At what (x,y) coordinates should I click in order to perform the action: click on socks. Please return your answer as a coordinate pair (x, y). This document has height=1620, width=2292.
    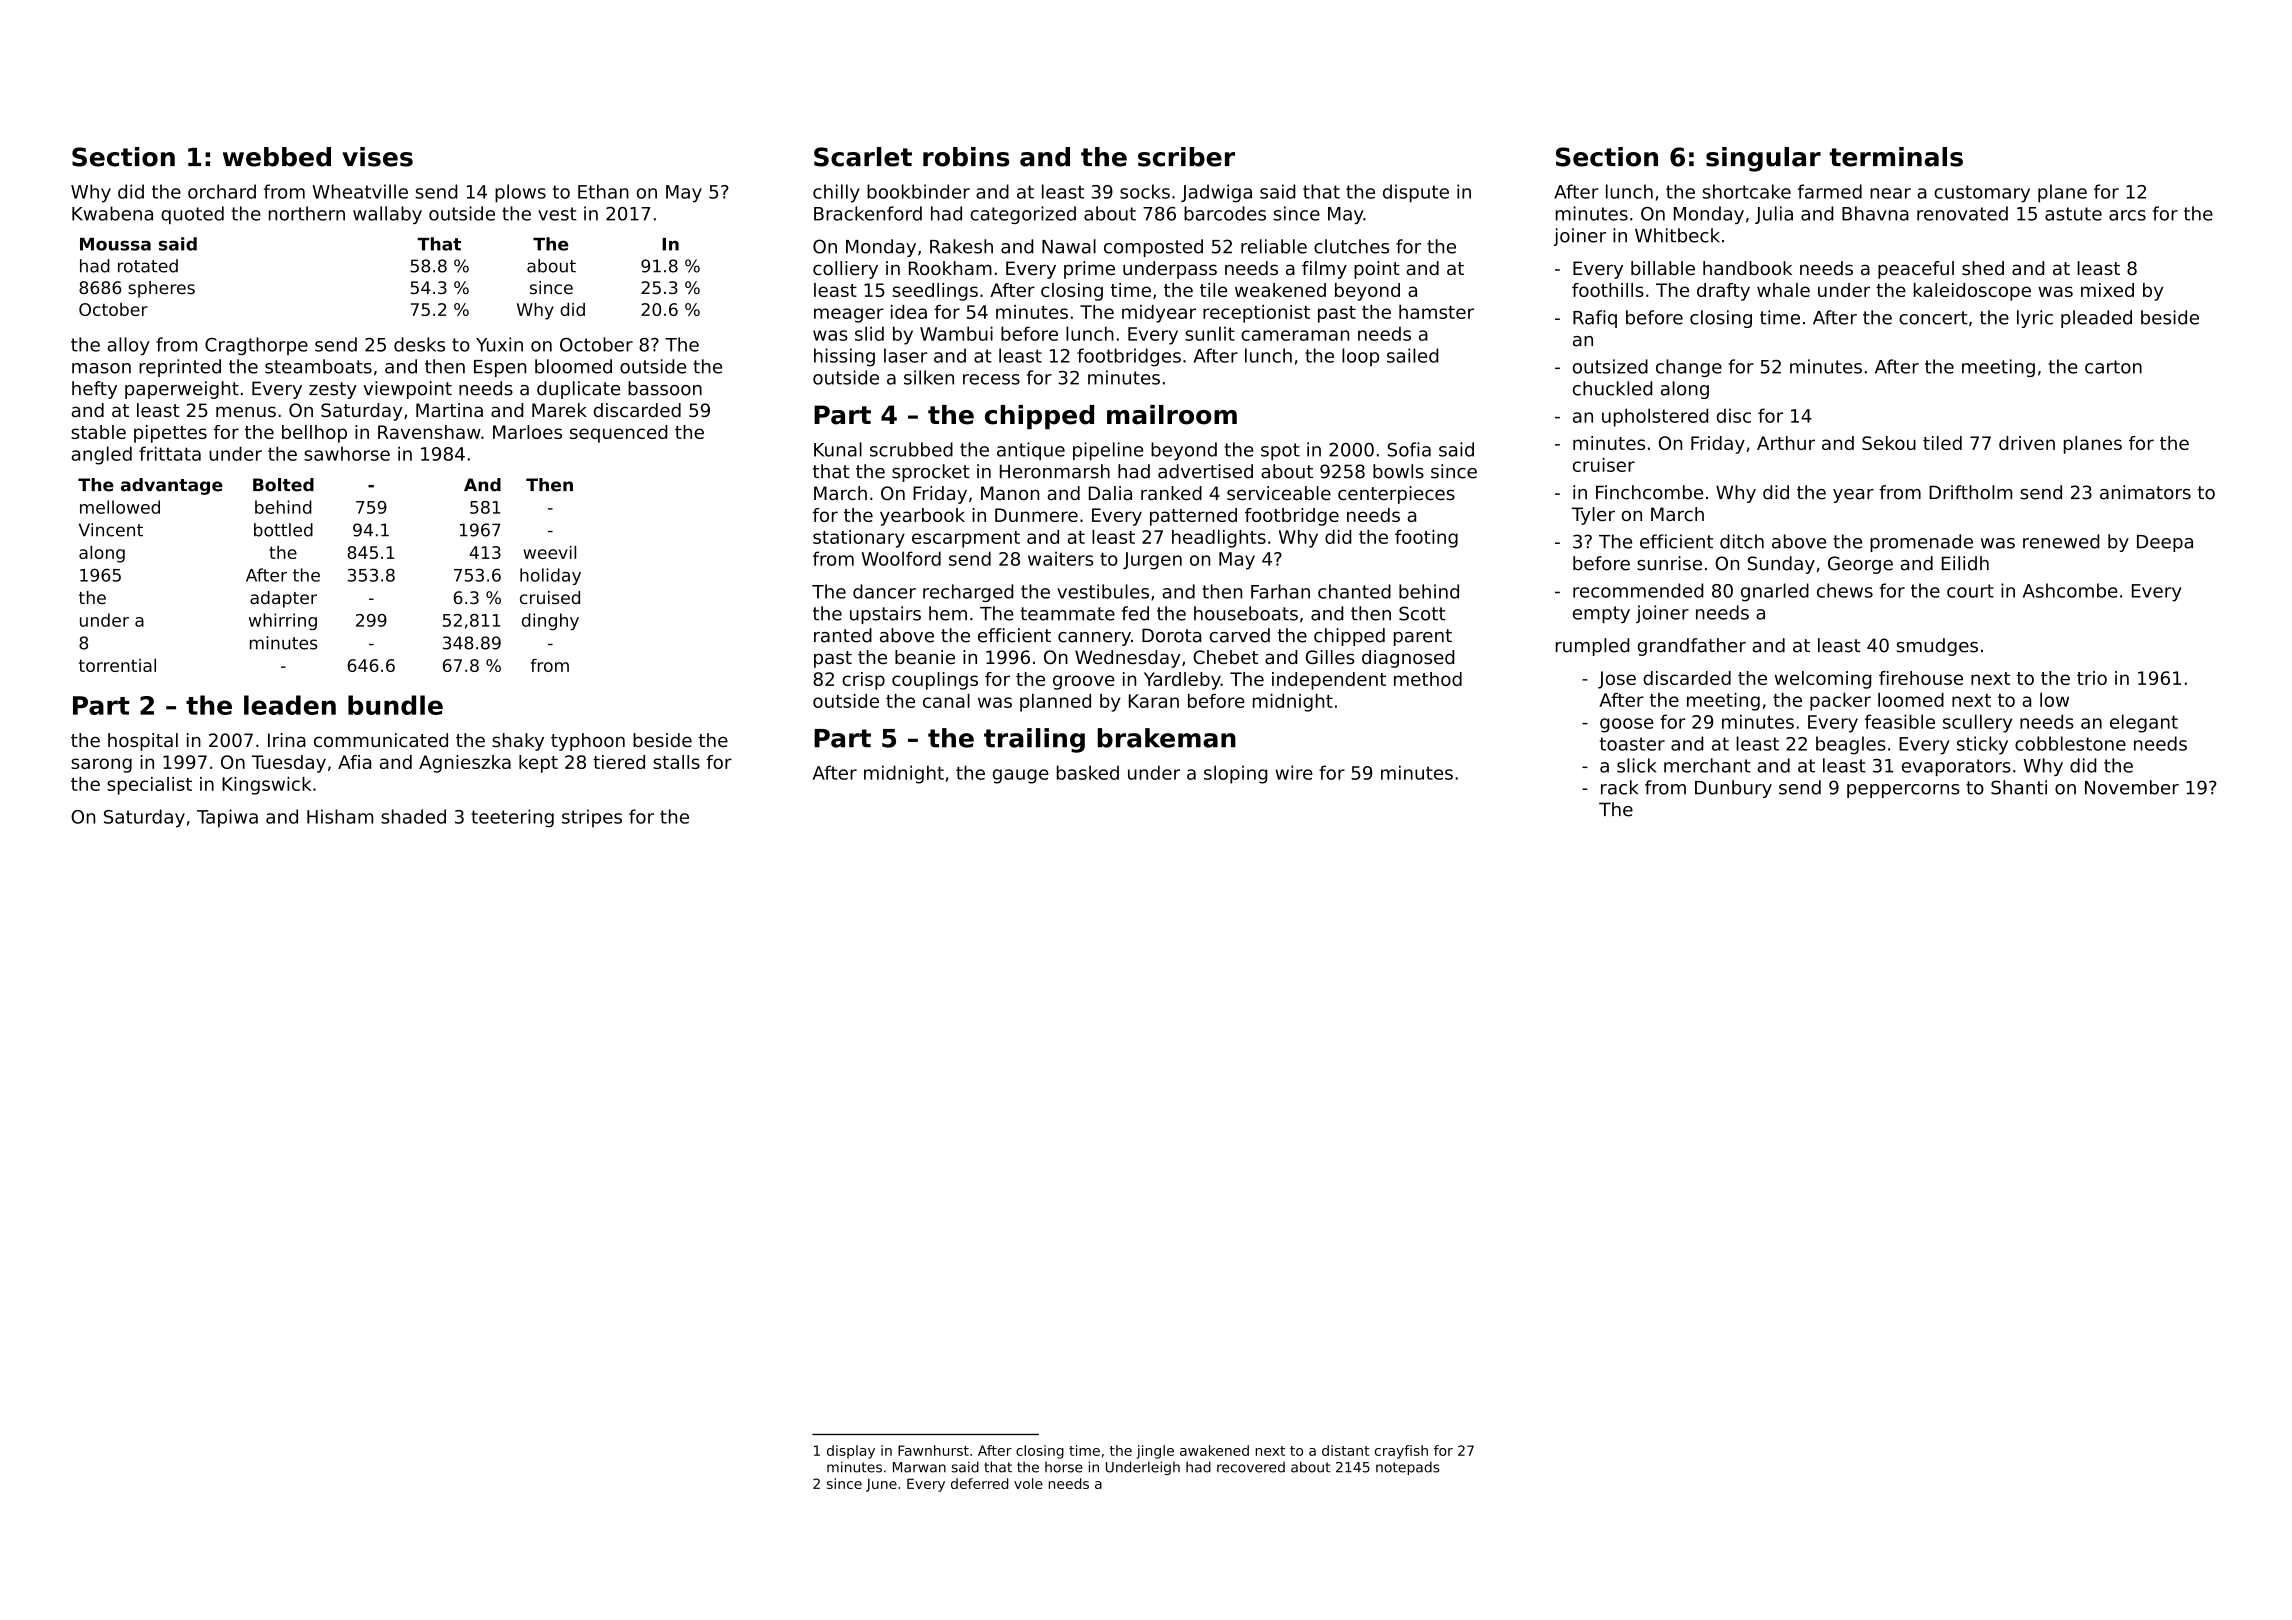
    Looking at the image, I should click on (1145, 191).
